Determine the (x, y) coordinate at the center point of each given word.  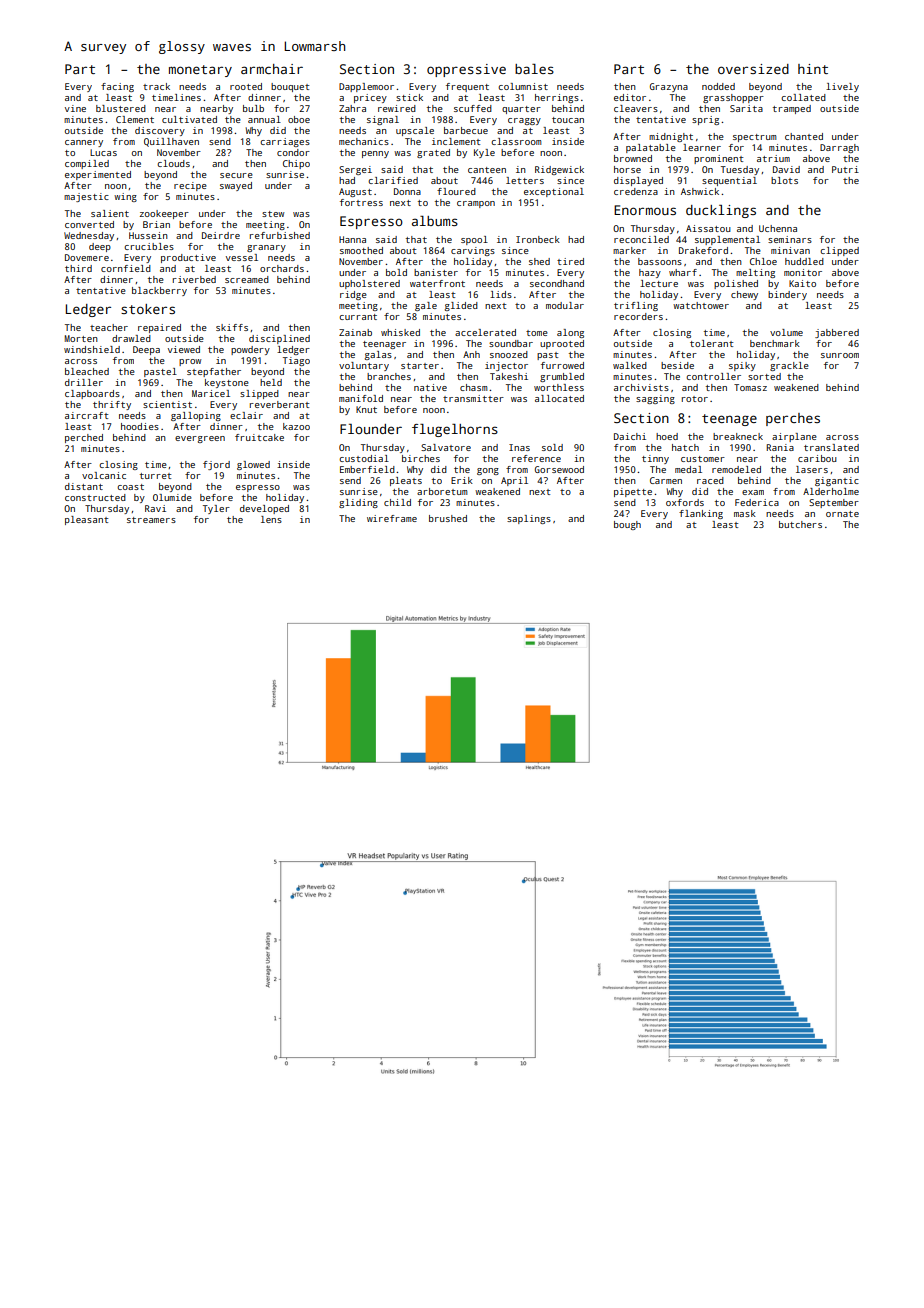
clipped (839, 251)
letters (525, 180)
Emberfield (367, 469)
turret (156, 476)
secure (236, 175)
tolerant (712, 343)
